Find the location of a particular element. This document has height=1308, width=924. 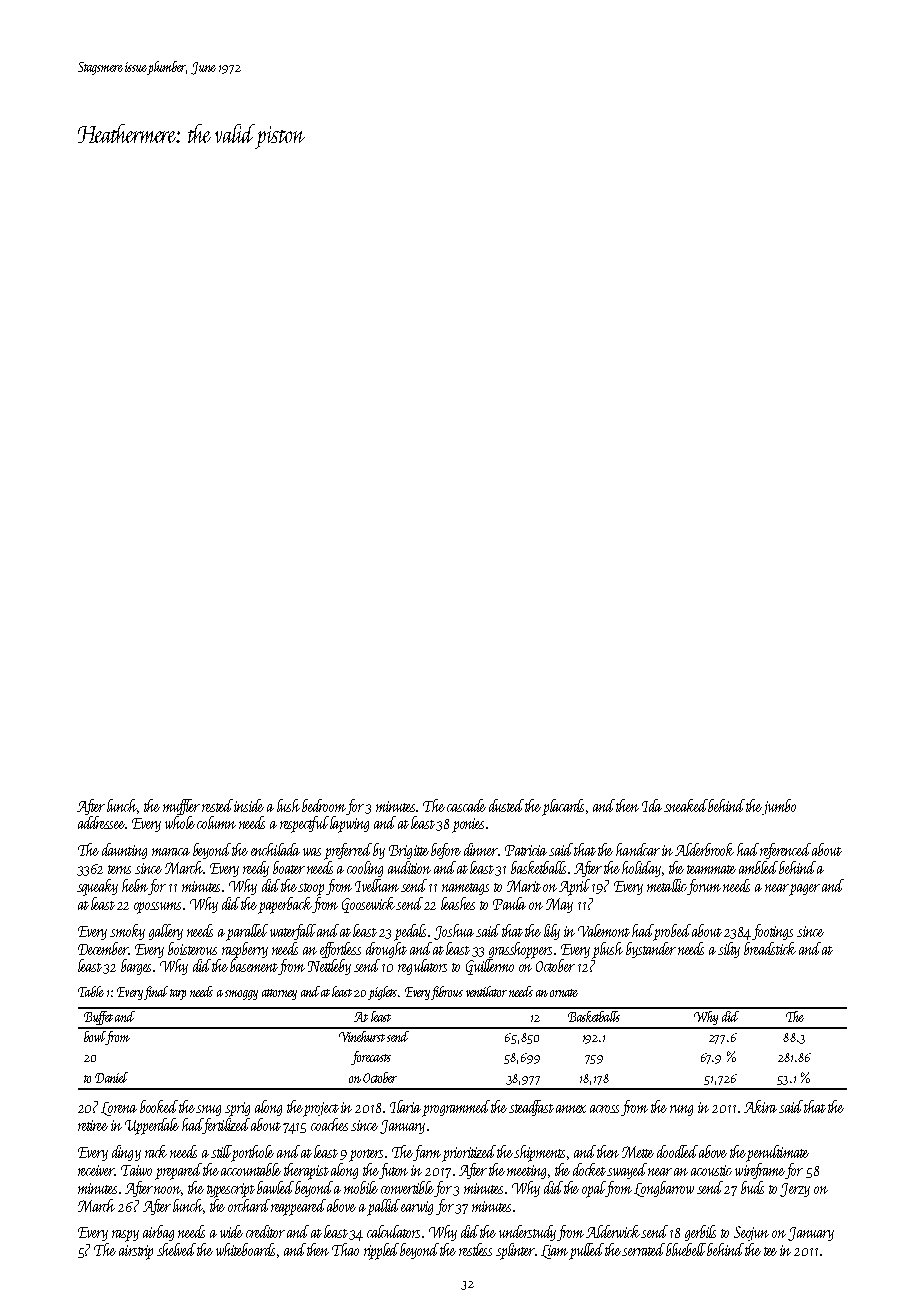

footings is located at coordinates (772, 932).
